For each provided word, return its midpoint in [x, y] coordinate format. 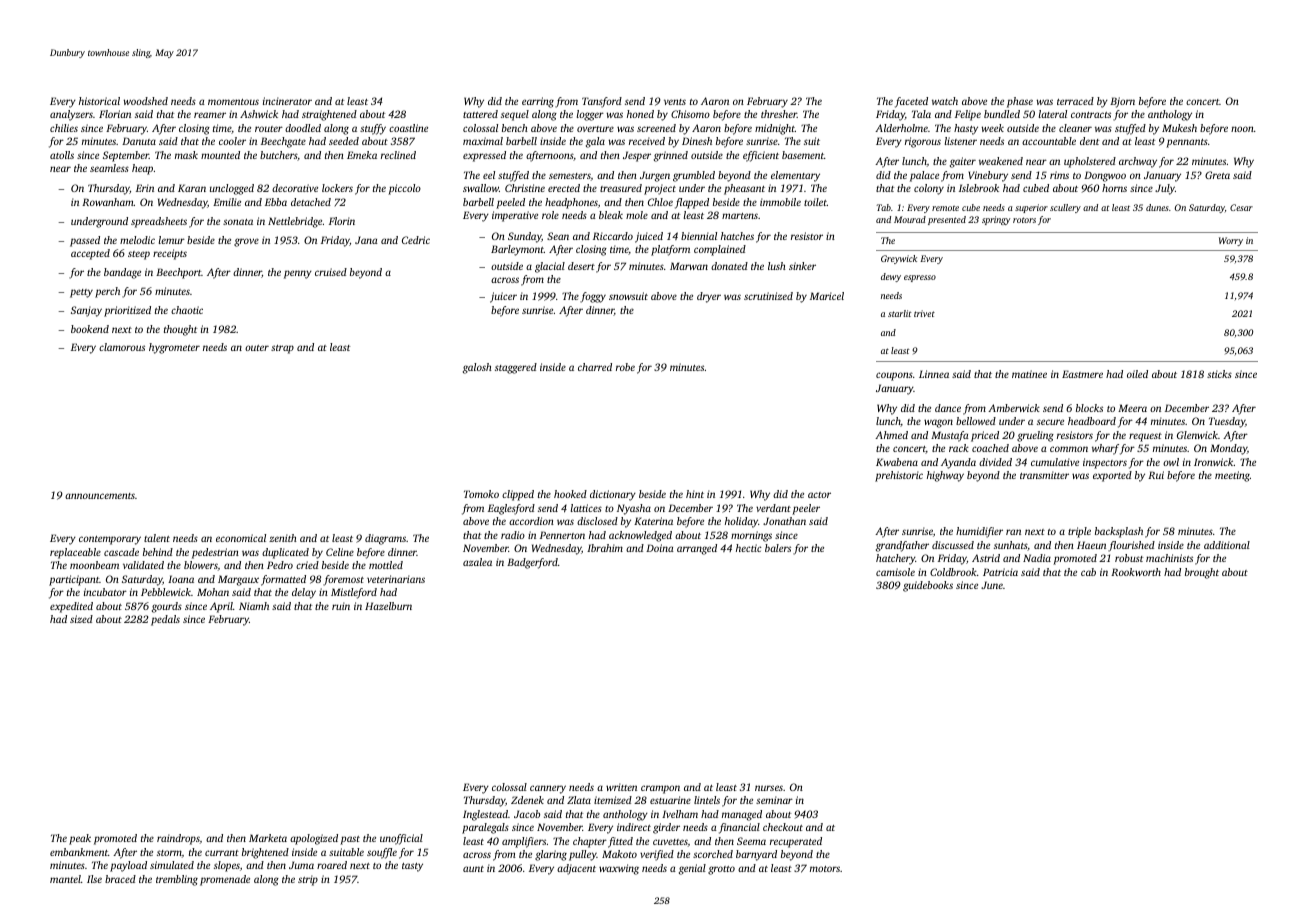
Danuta [139, 141]
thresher [779, 114]
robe [625, 367]
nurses [769, 788]
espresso [920, 278]
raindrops [178, 839]
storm [169, 853]
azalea [477, 562]
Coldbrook [953, 572]
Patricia [1000, 572]
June [992, 585]
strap [282, 349]
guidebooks [928, 586]
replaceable [75, 553]
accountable [1049, 141]
